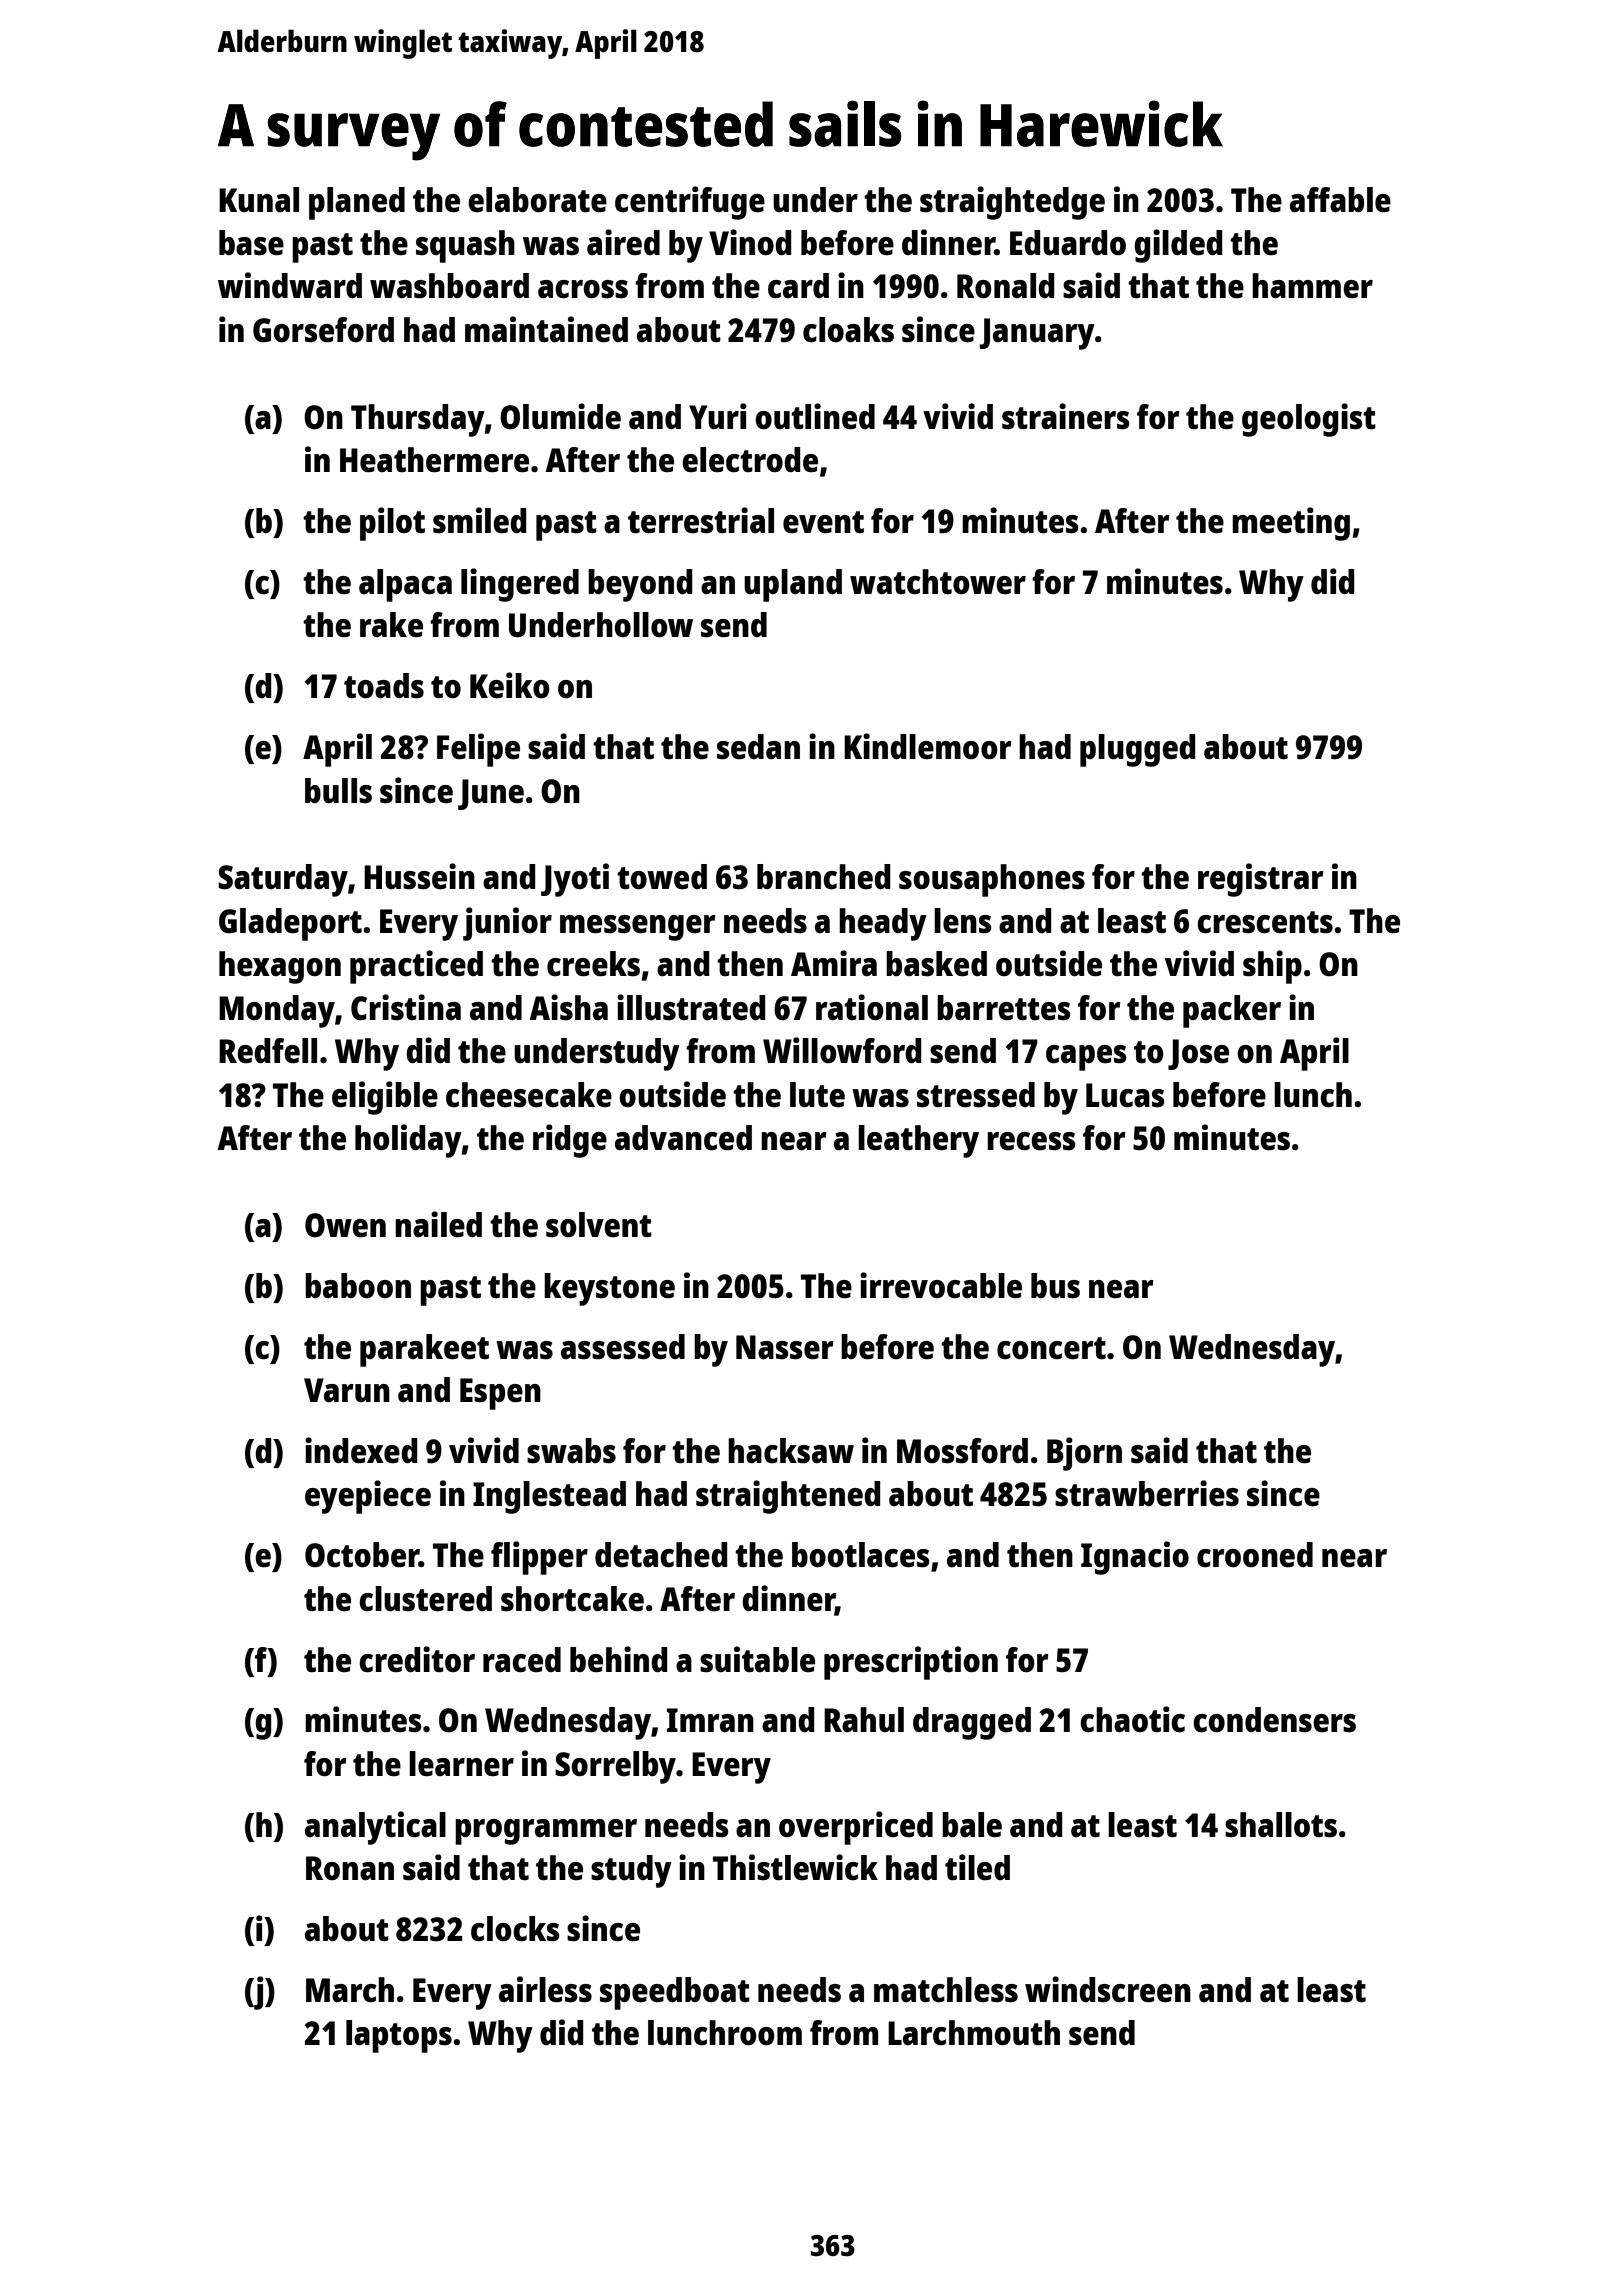  What do you see at coordinates (384, 686) in the screenshot?
I see `toads` at bounding box center [384, 686].
